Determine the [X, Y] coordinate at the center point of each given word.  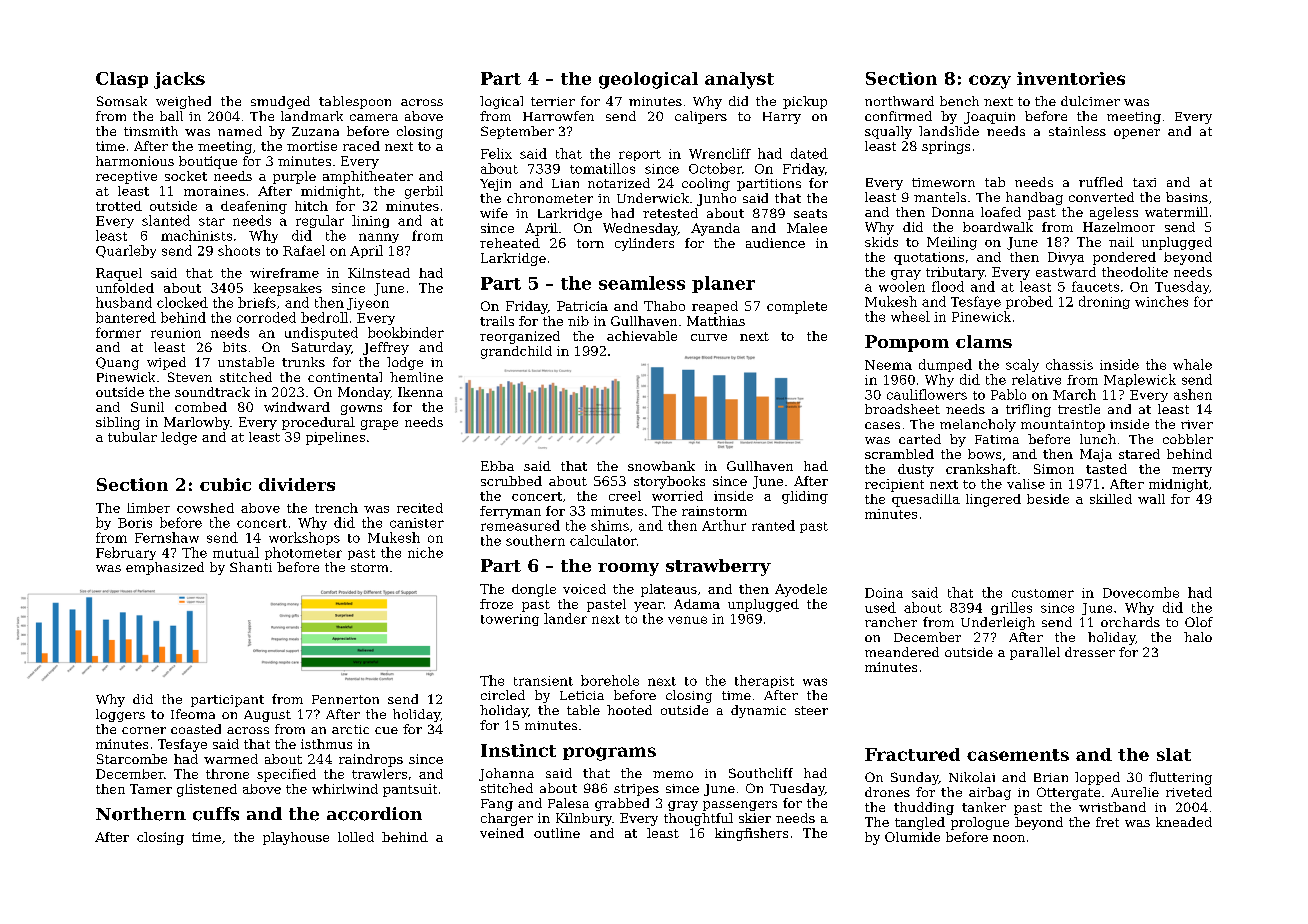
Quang [117, 363]
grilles [1011, 608]
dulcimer [1090, 101]
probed [1029, 302]
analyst [739, 80]
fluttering [1180, 778]
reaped [715, 307]
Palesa [568, 803]
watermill [1176, 212]
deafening [254, 207]
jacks [179, 80]
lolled [356, 837]
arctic [350, 729]
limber [148, 508]
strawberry [718, 567]
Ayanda [715, 229]
